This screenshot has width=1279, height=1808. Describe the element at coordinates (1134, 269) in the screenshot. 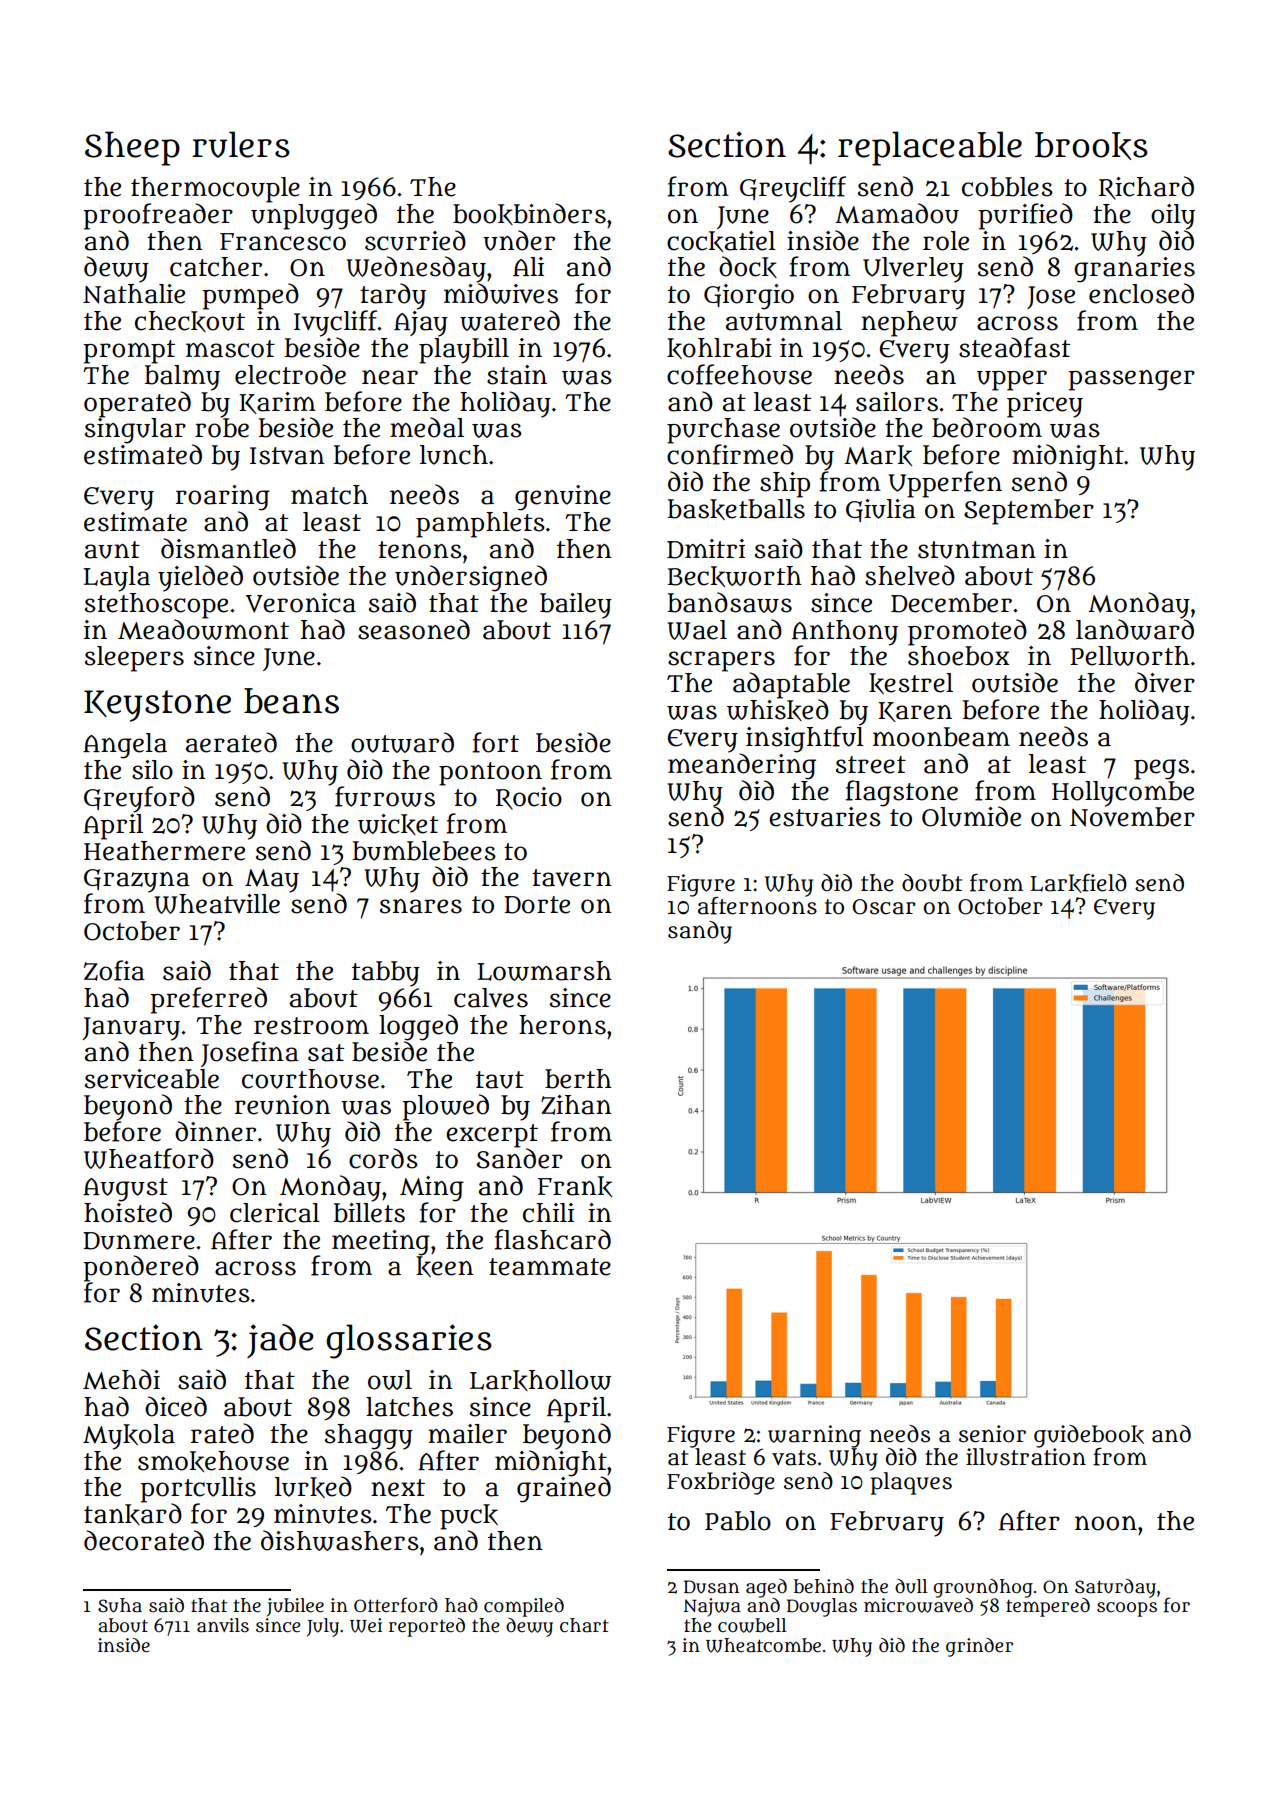

I see `granaries` at that location.
